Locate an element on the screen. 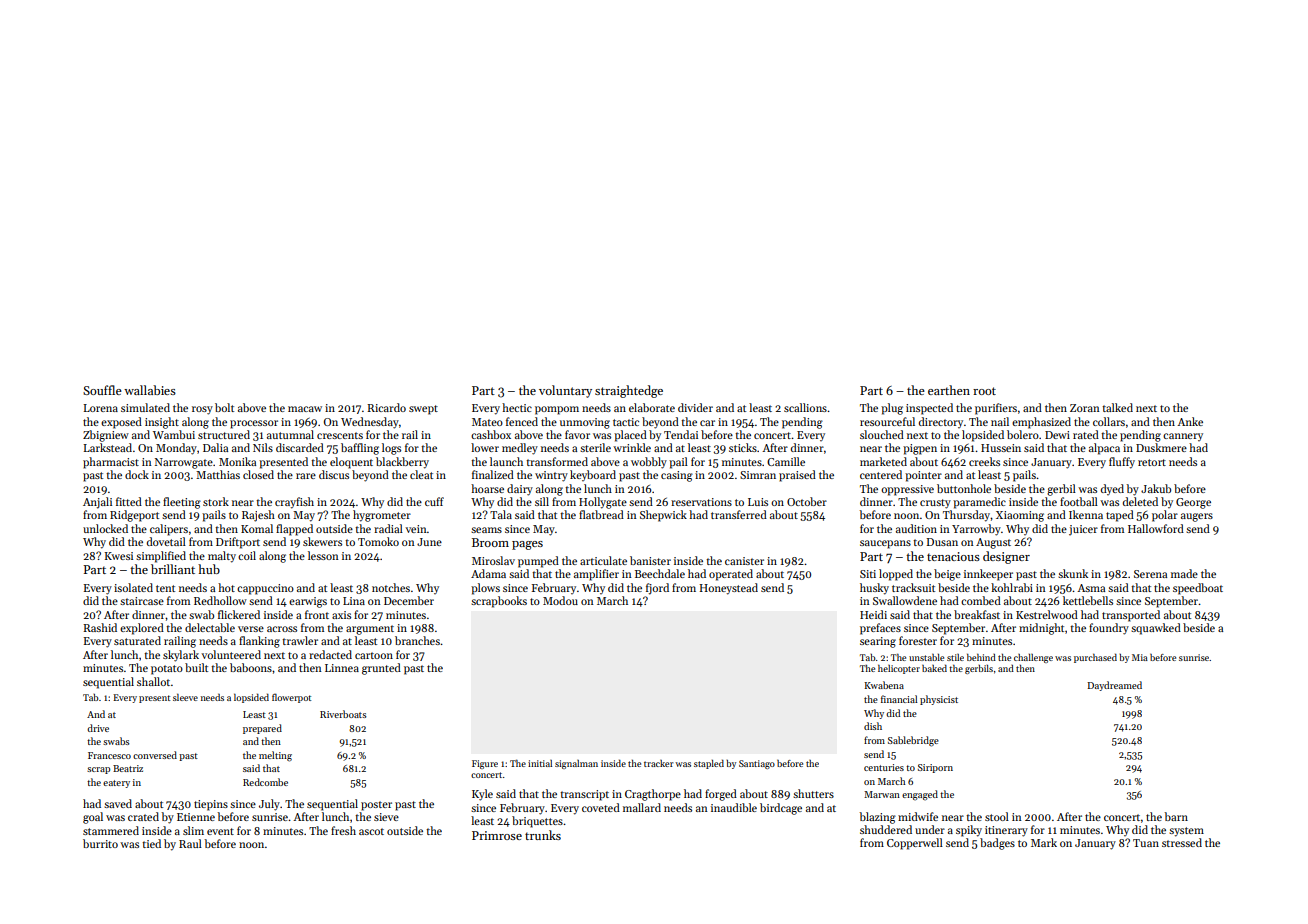 This screenshot has height=924, width=1308. Raul is located at coordinates (190, 843).
